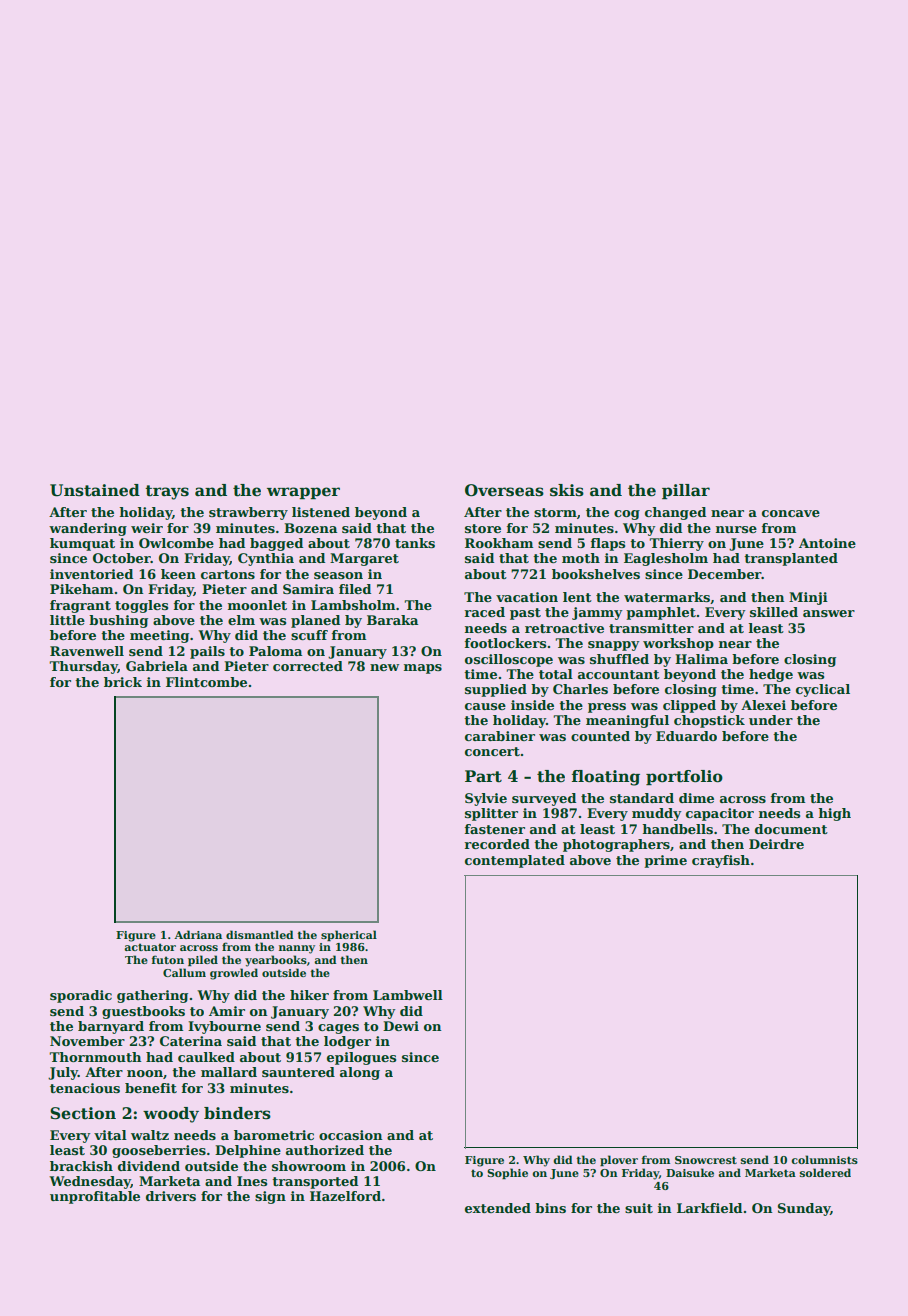 Image resolution: width=908 pixels, height=1316 pixels. Describe the element at coordinates (168, 959) in the document. I see `futon` at that location.
